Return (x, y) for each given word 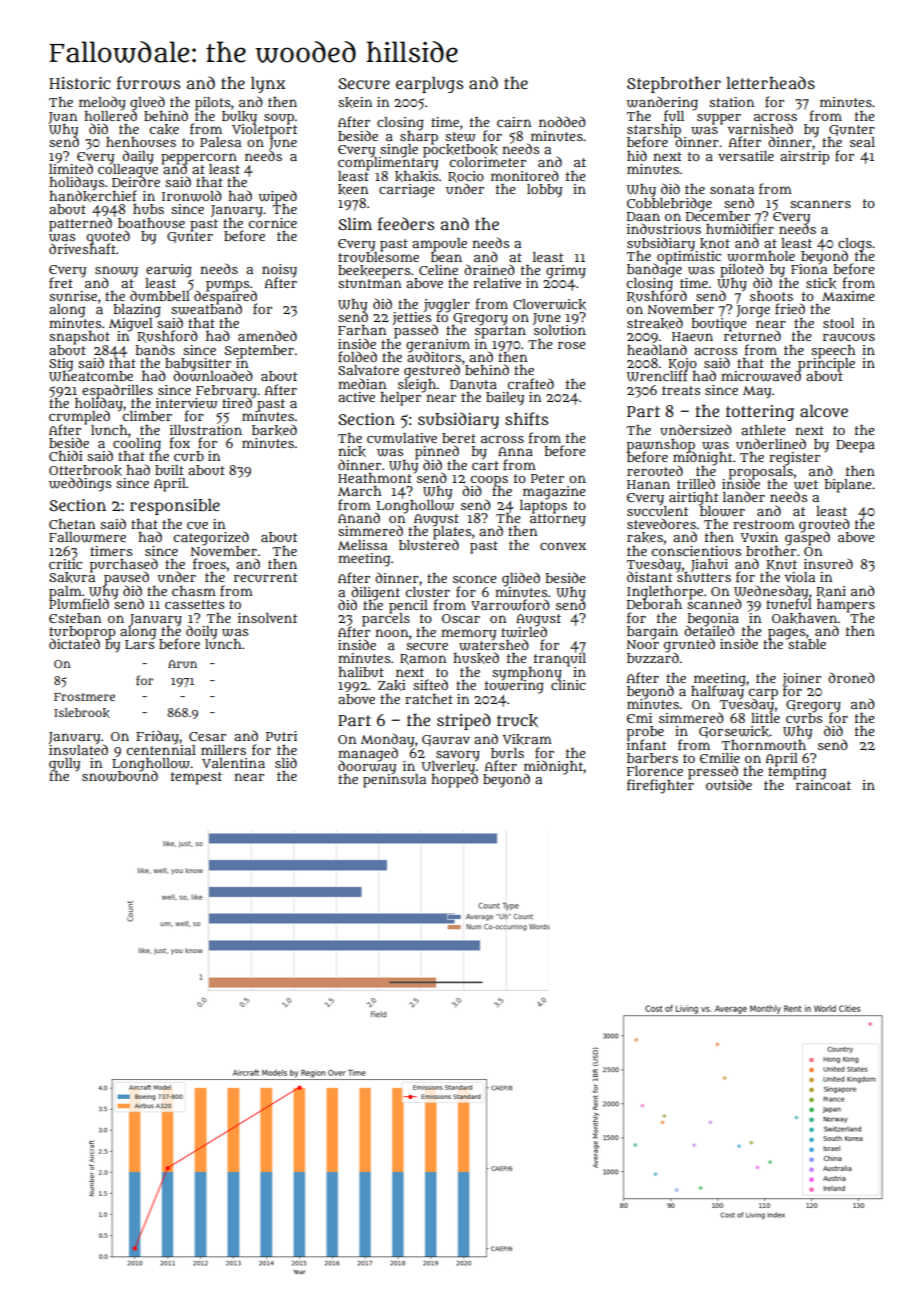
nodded (562, 121)
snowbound (120, 776)
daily (138, 157)
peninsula (394, 781)
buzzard (653, 657)
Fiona (809, 269)
